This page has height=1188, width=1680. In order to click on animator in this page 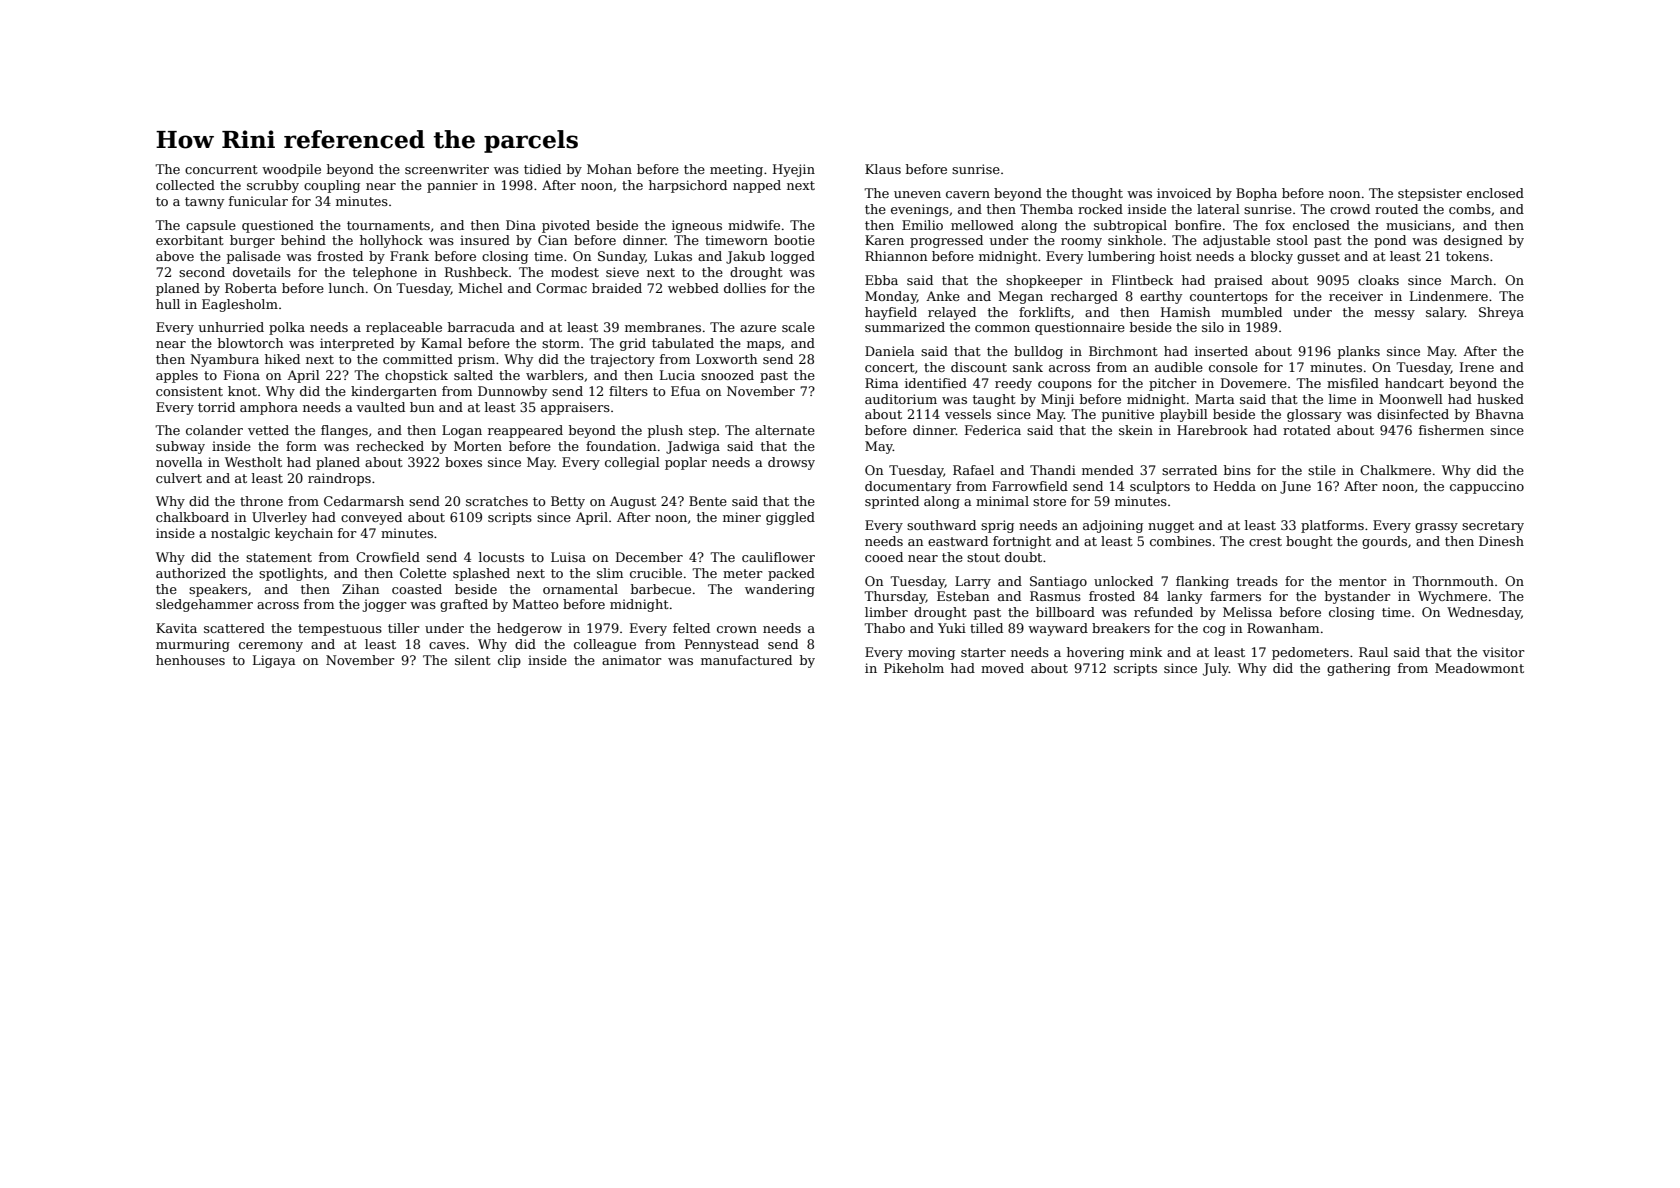, I will do `click(632, 660)`.
